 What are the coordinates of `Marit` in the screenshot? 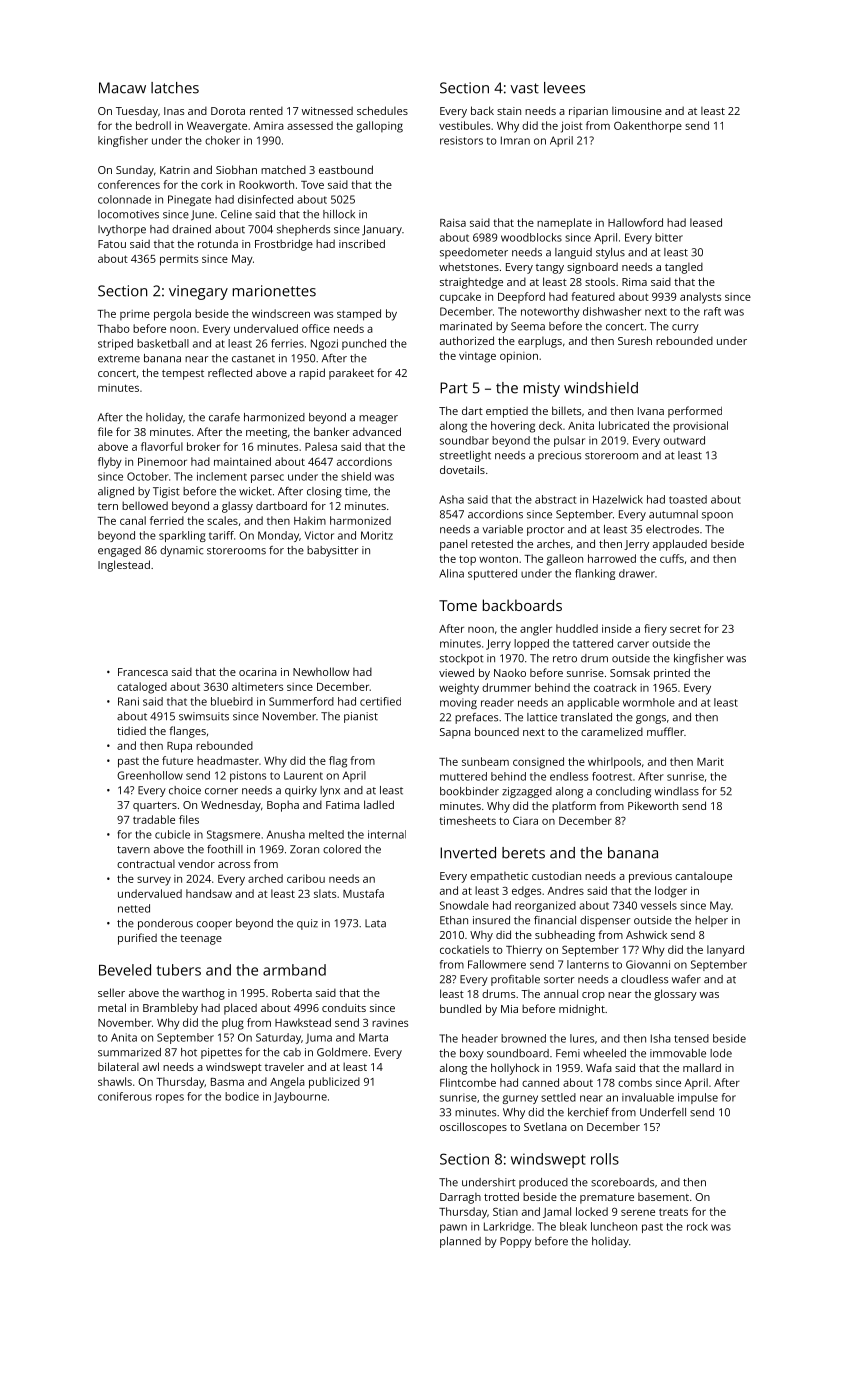 It's located at (710, 761).
